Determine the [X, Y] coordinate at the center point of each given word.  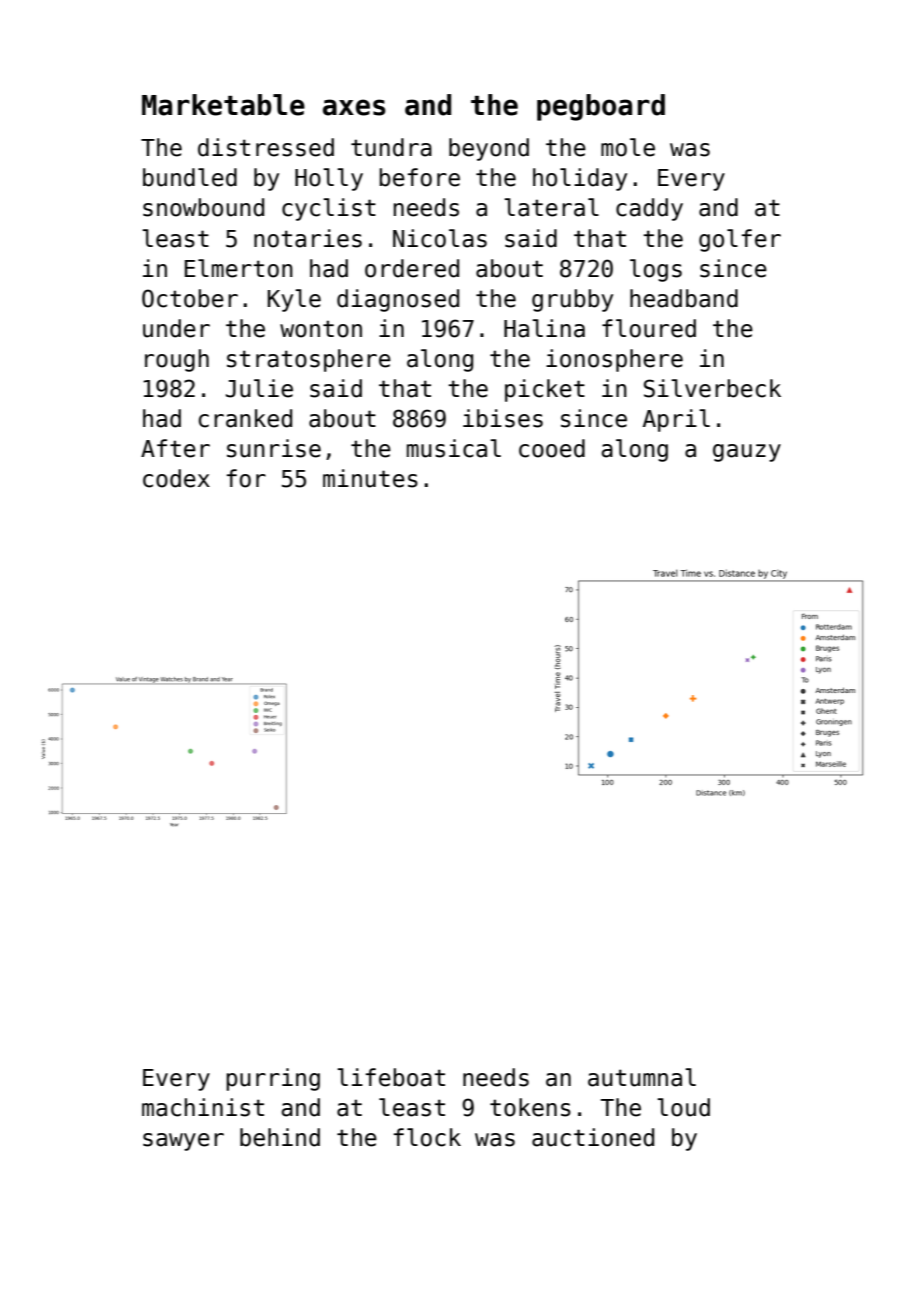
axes [354, 107]
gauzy [747, 453]
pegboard [601, 107]
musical [454, 448]
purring [273, 1079]
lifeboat [391, 1077]
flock [427, 1137]
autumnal [642, 1077]
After [175, 448]
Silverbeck [712, 388]
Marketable [223, 105]
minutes [370, 478]
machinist [203, 1107]
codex [176, 478]
